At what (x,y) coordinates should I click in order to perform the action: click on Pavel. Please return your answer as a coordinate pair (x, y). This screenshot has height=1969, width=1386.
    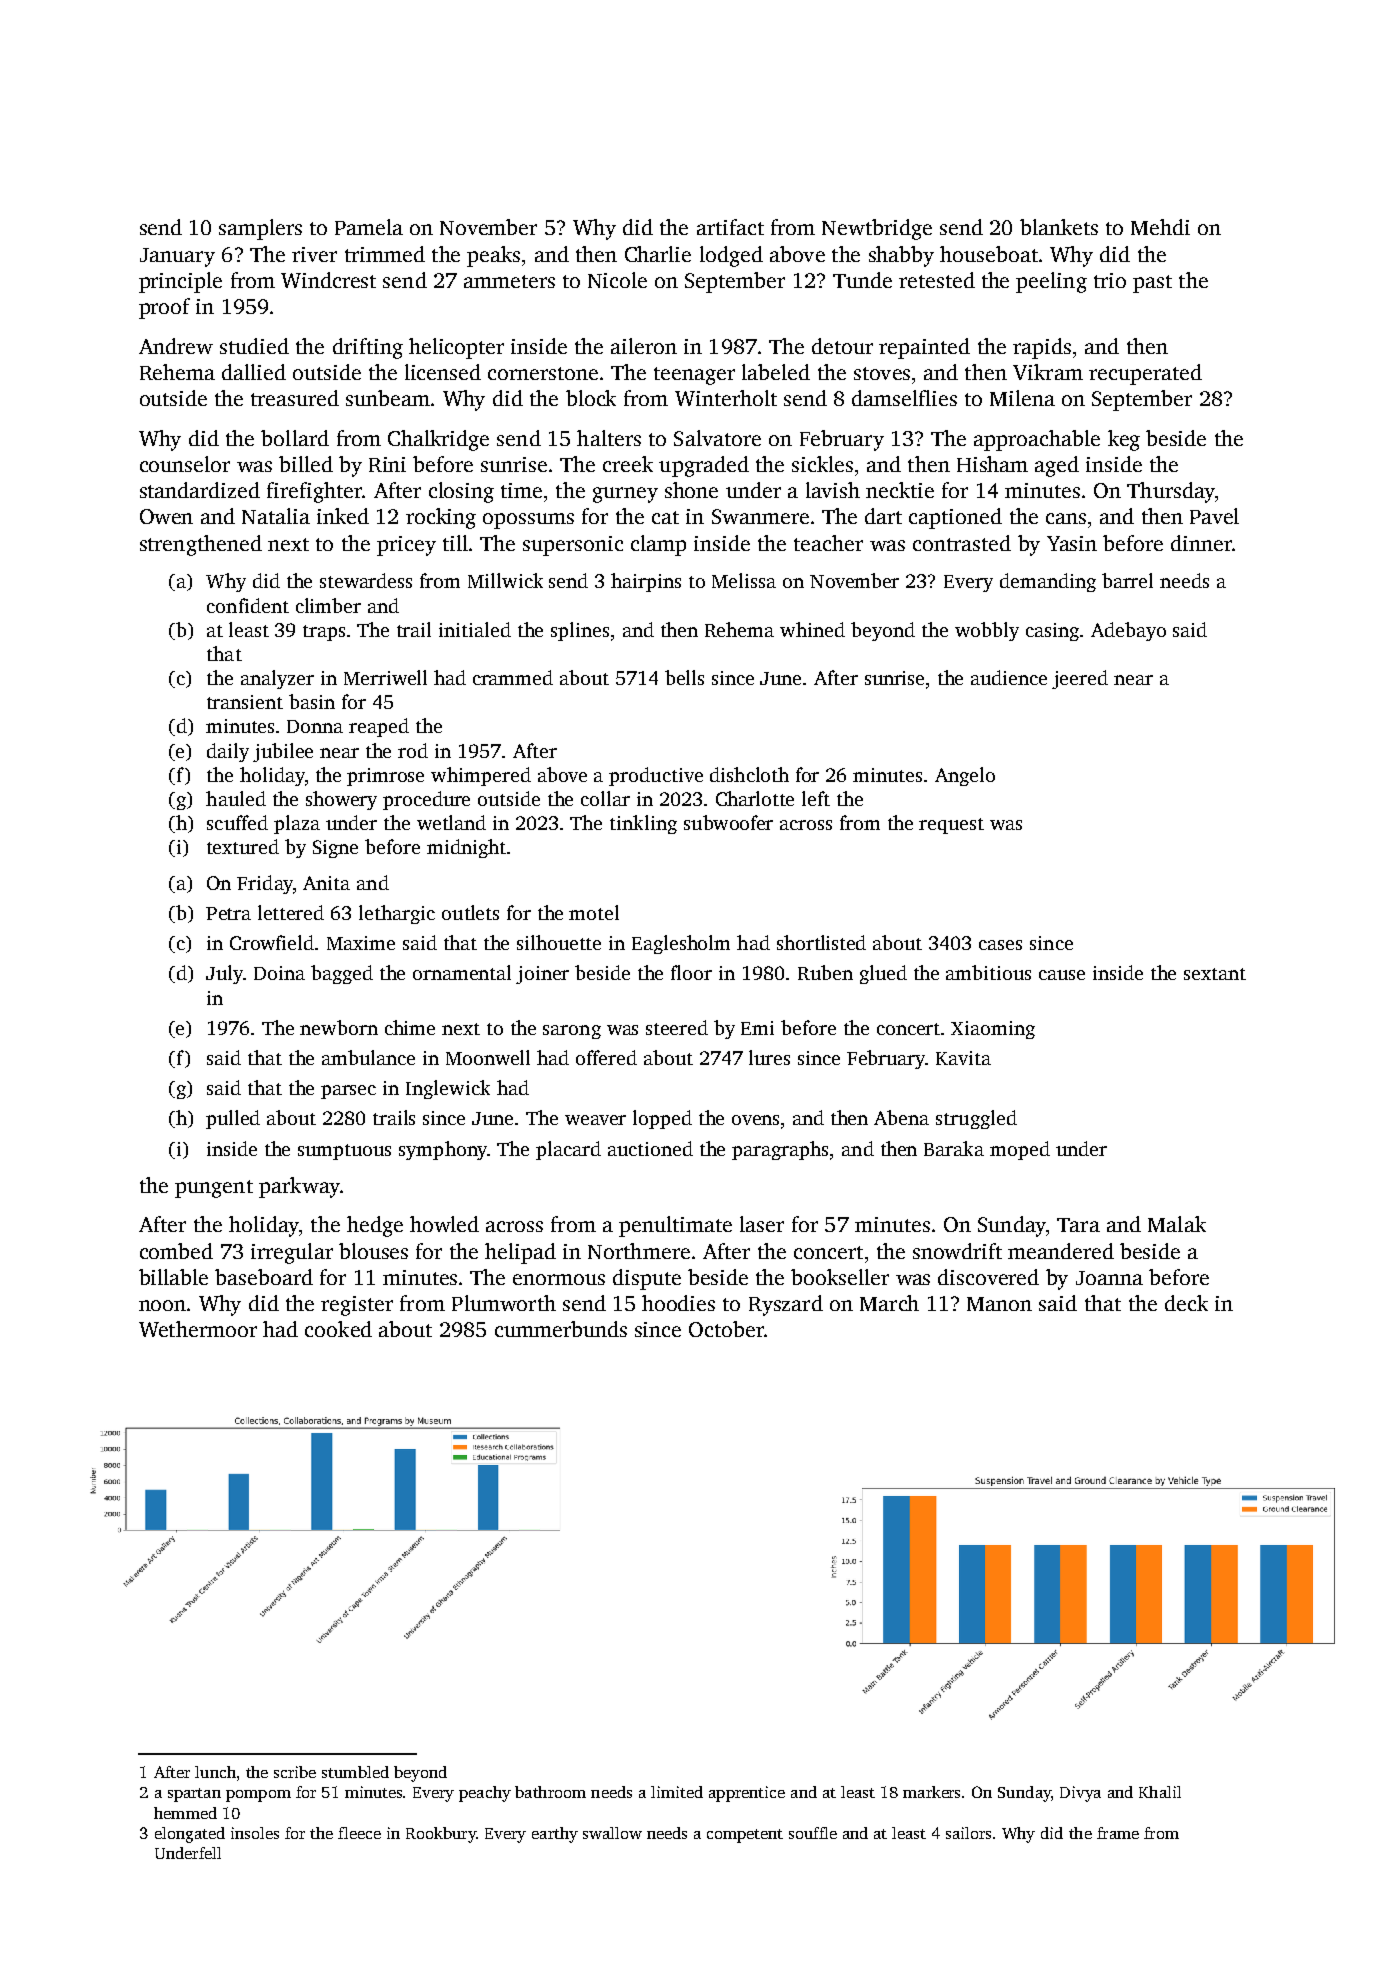
    Looking at the image, I should click on (1214, 516).
